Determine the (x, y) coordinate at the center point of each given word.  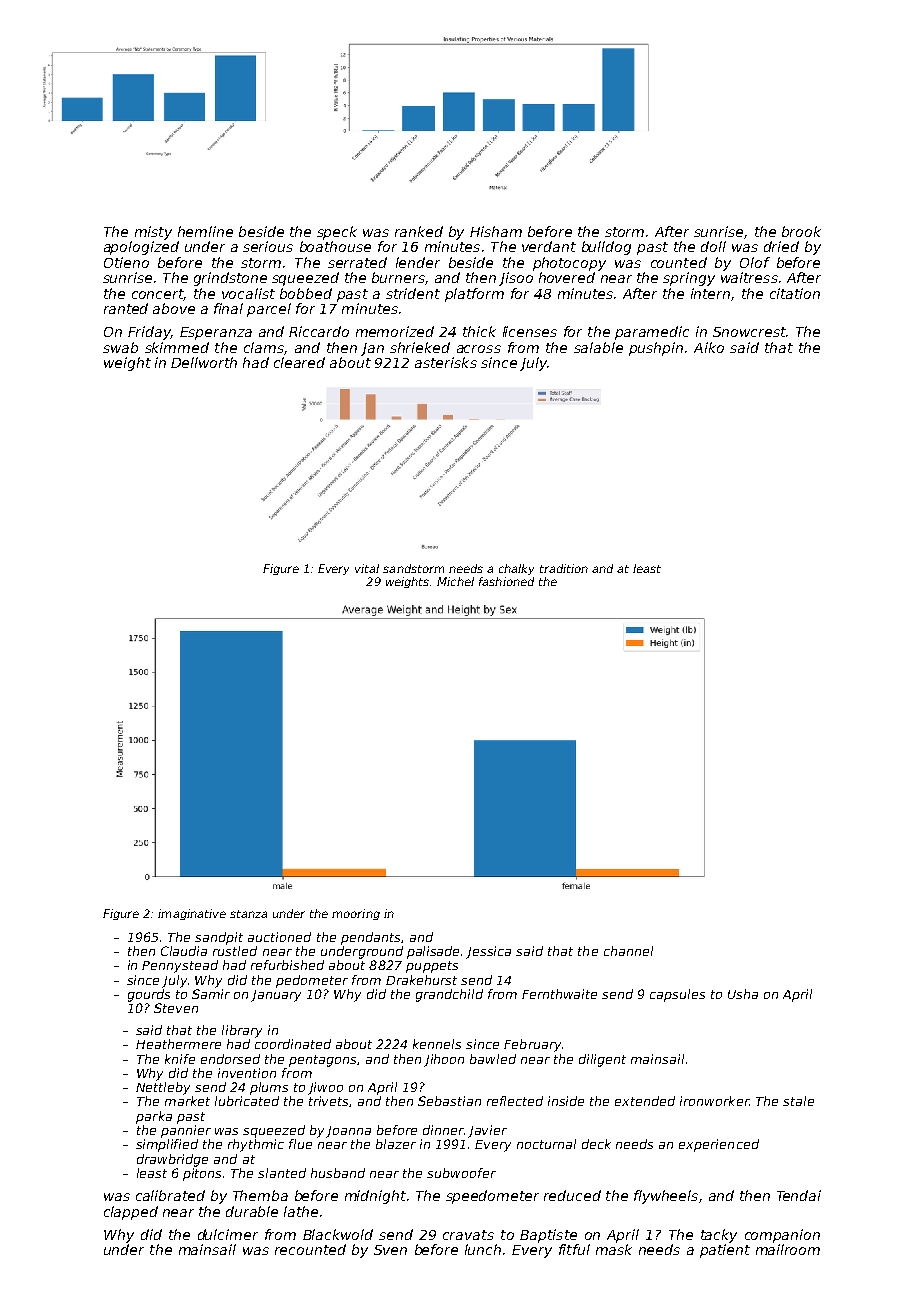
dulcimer (228, 1234)
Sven (390, 1250)
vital (367, 568)
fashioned (506, 581)
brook (801, 231)
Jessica (488, 952)
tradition (564, 568)
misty (153, 233)
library (242, 1031)
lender (418, 262)
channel (628, 951)
